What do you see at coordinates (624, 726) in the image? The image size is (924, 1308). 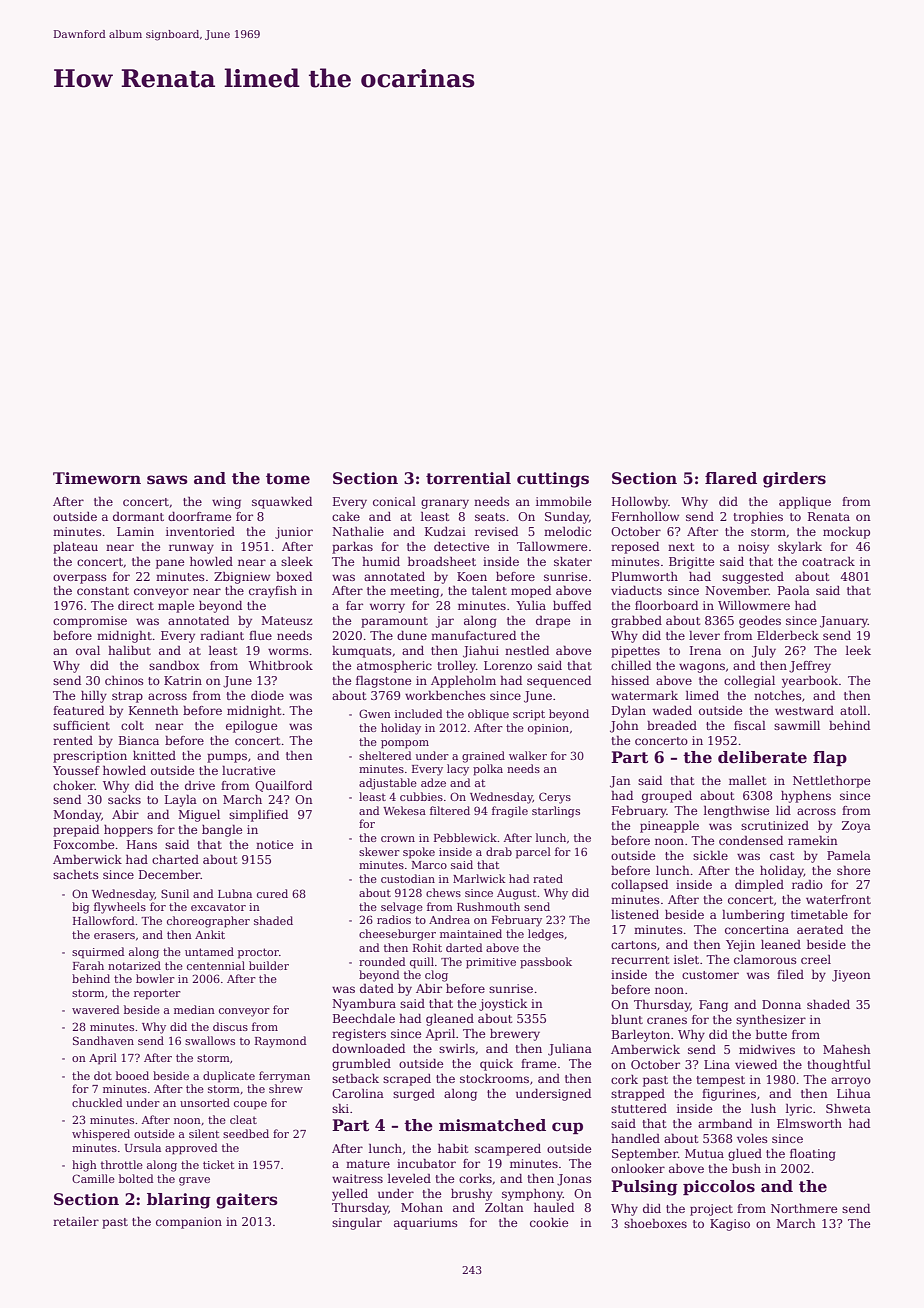 I see `John` at bounding box center [624, 726].
